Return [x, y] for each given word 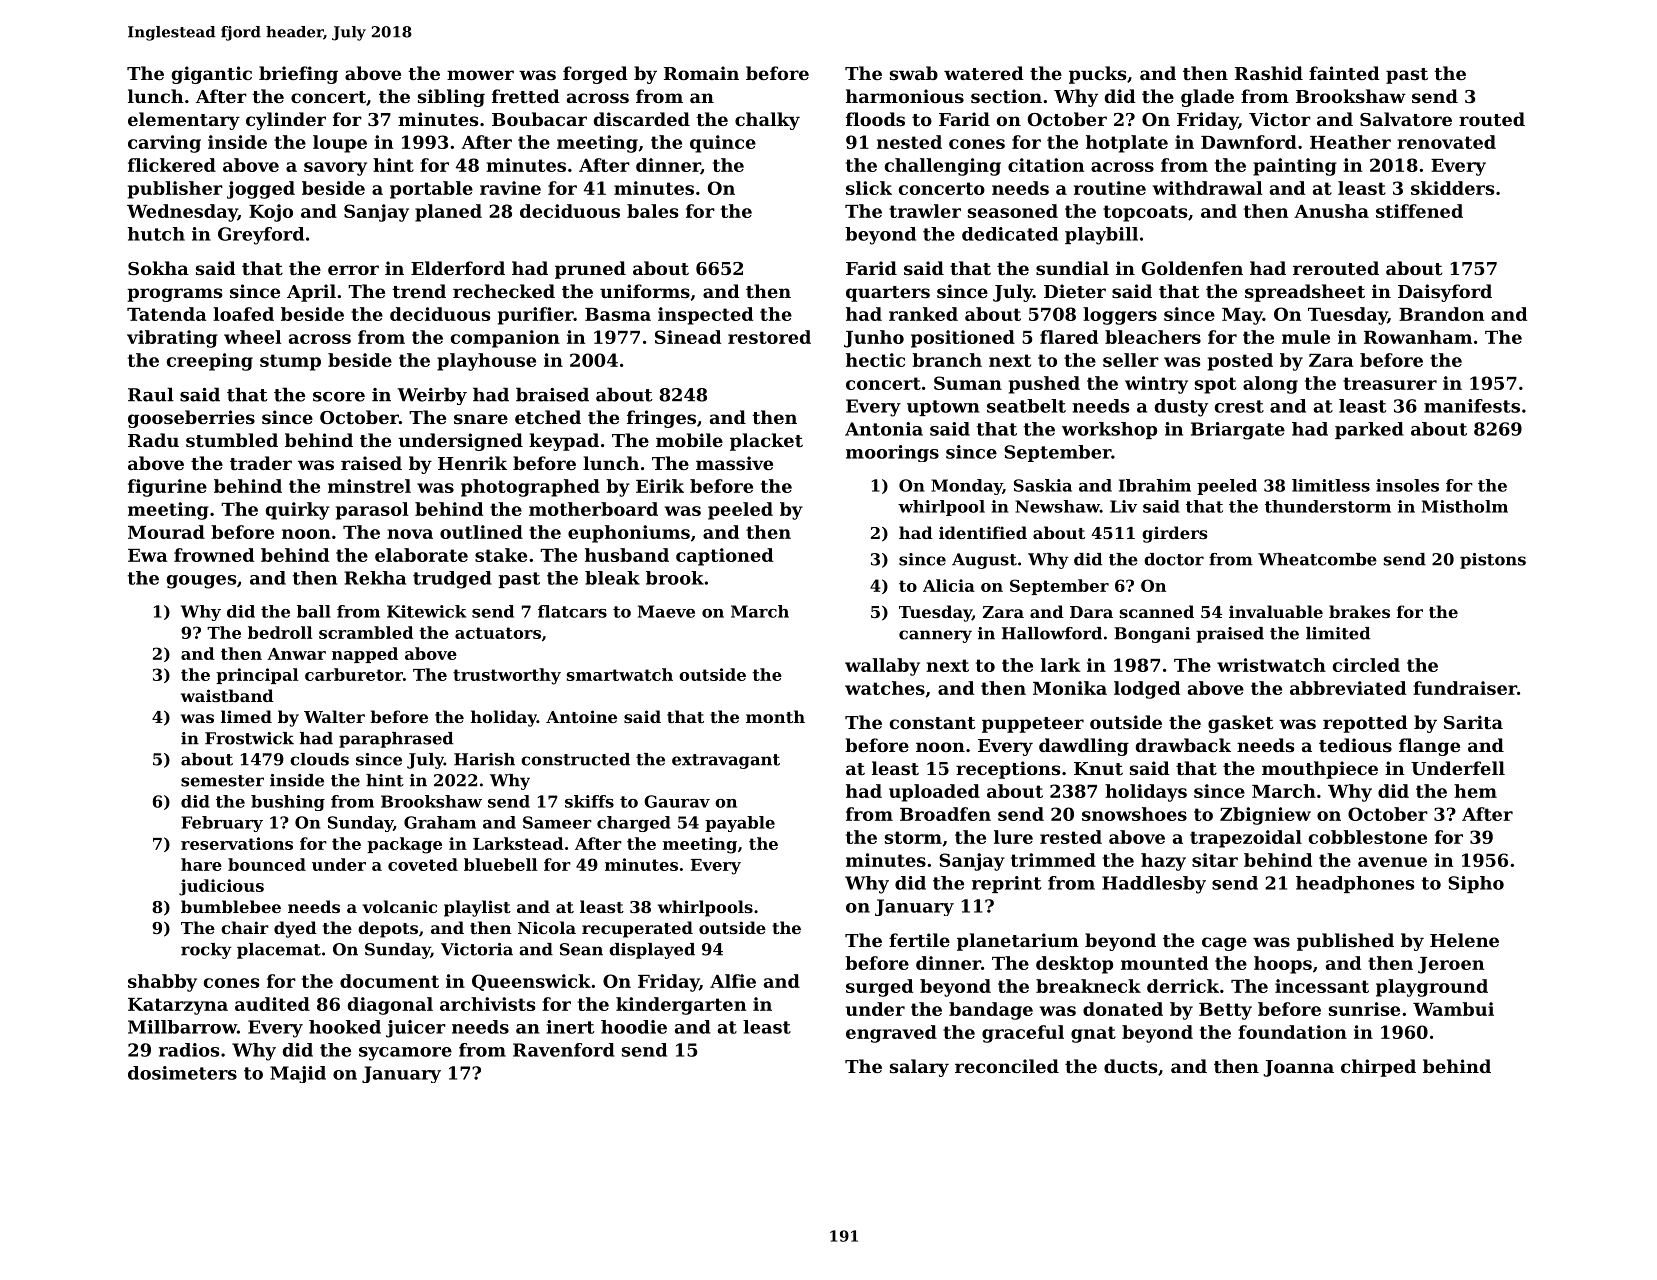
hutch [156, 234]
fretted [526, 96]
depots [388, 929]
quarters [888, 294]
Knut [1098, 768]
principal [257, 676]
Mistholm [1465, 506]
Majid [298, 1074]
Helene [1464, 940]
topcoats [1145, 213]
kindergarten [681, 1006]
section [1006, 96]
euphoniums [629, 534]
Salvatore [1406, 119]
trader [261, 463]
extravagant [726, 761]
